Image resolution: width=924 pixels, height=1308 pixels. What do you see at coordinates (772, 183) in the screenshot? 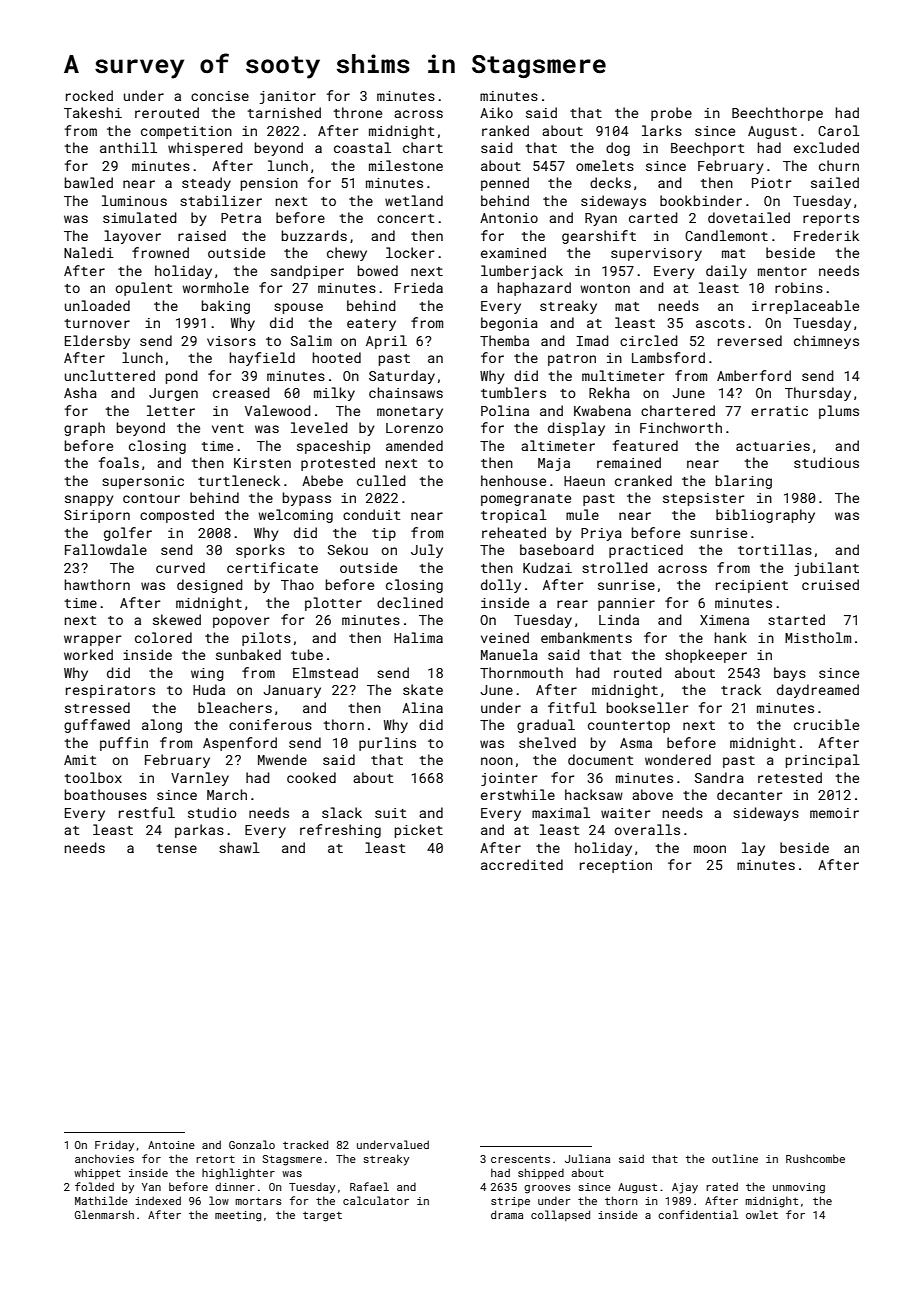
I see `Piotr` at bounding box center [772, 183].
